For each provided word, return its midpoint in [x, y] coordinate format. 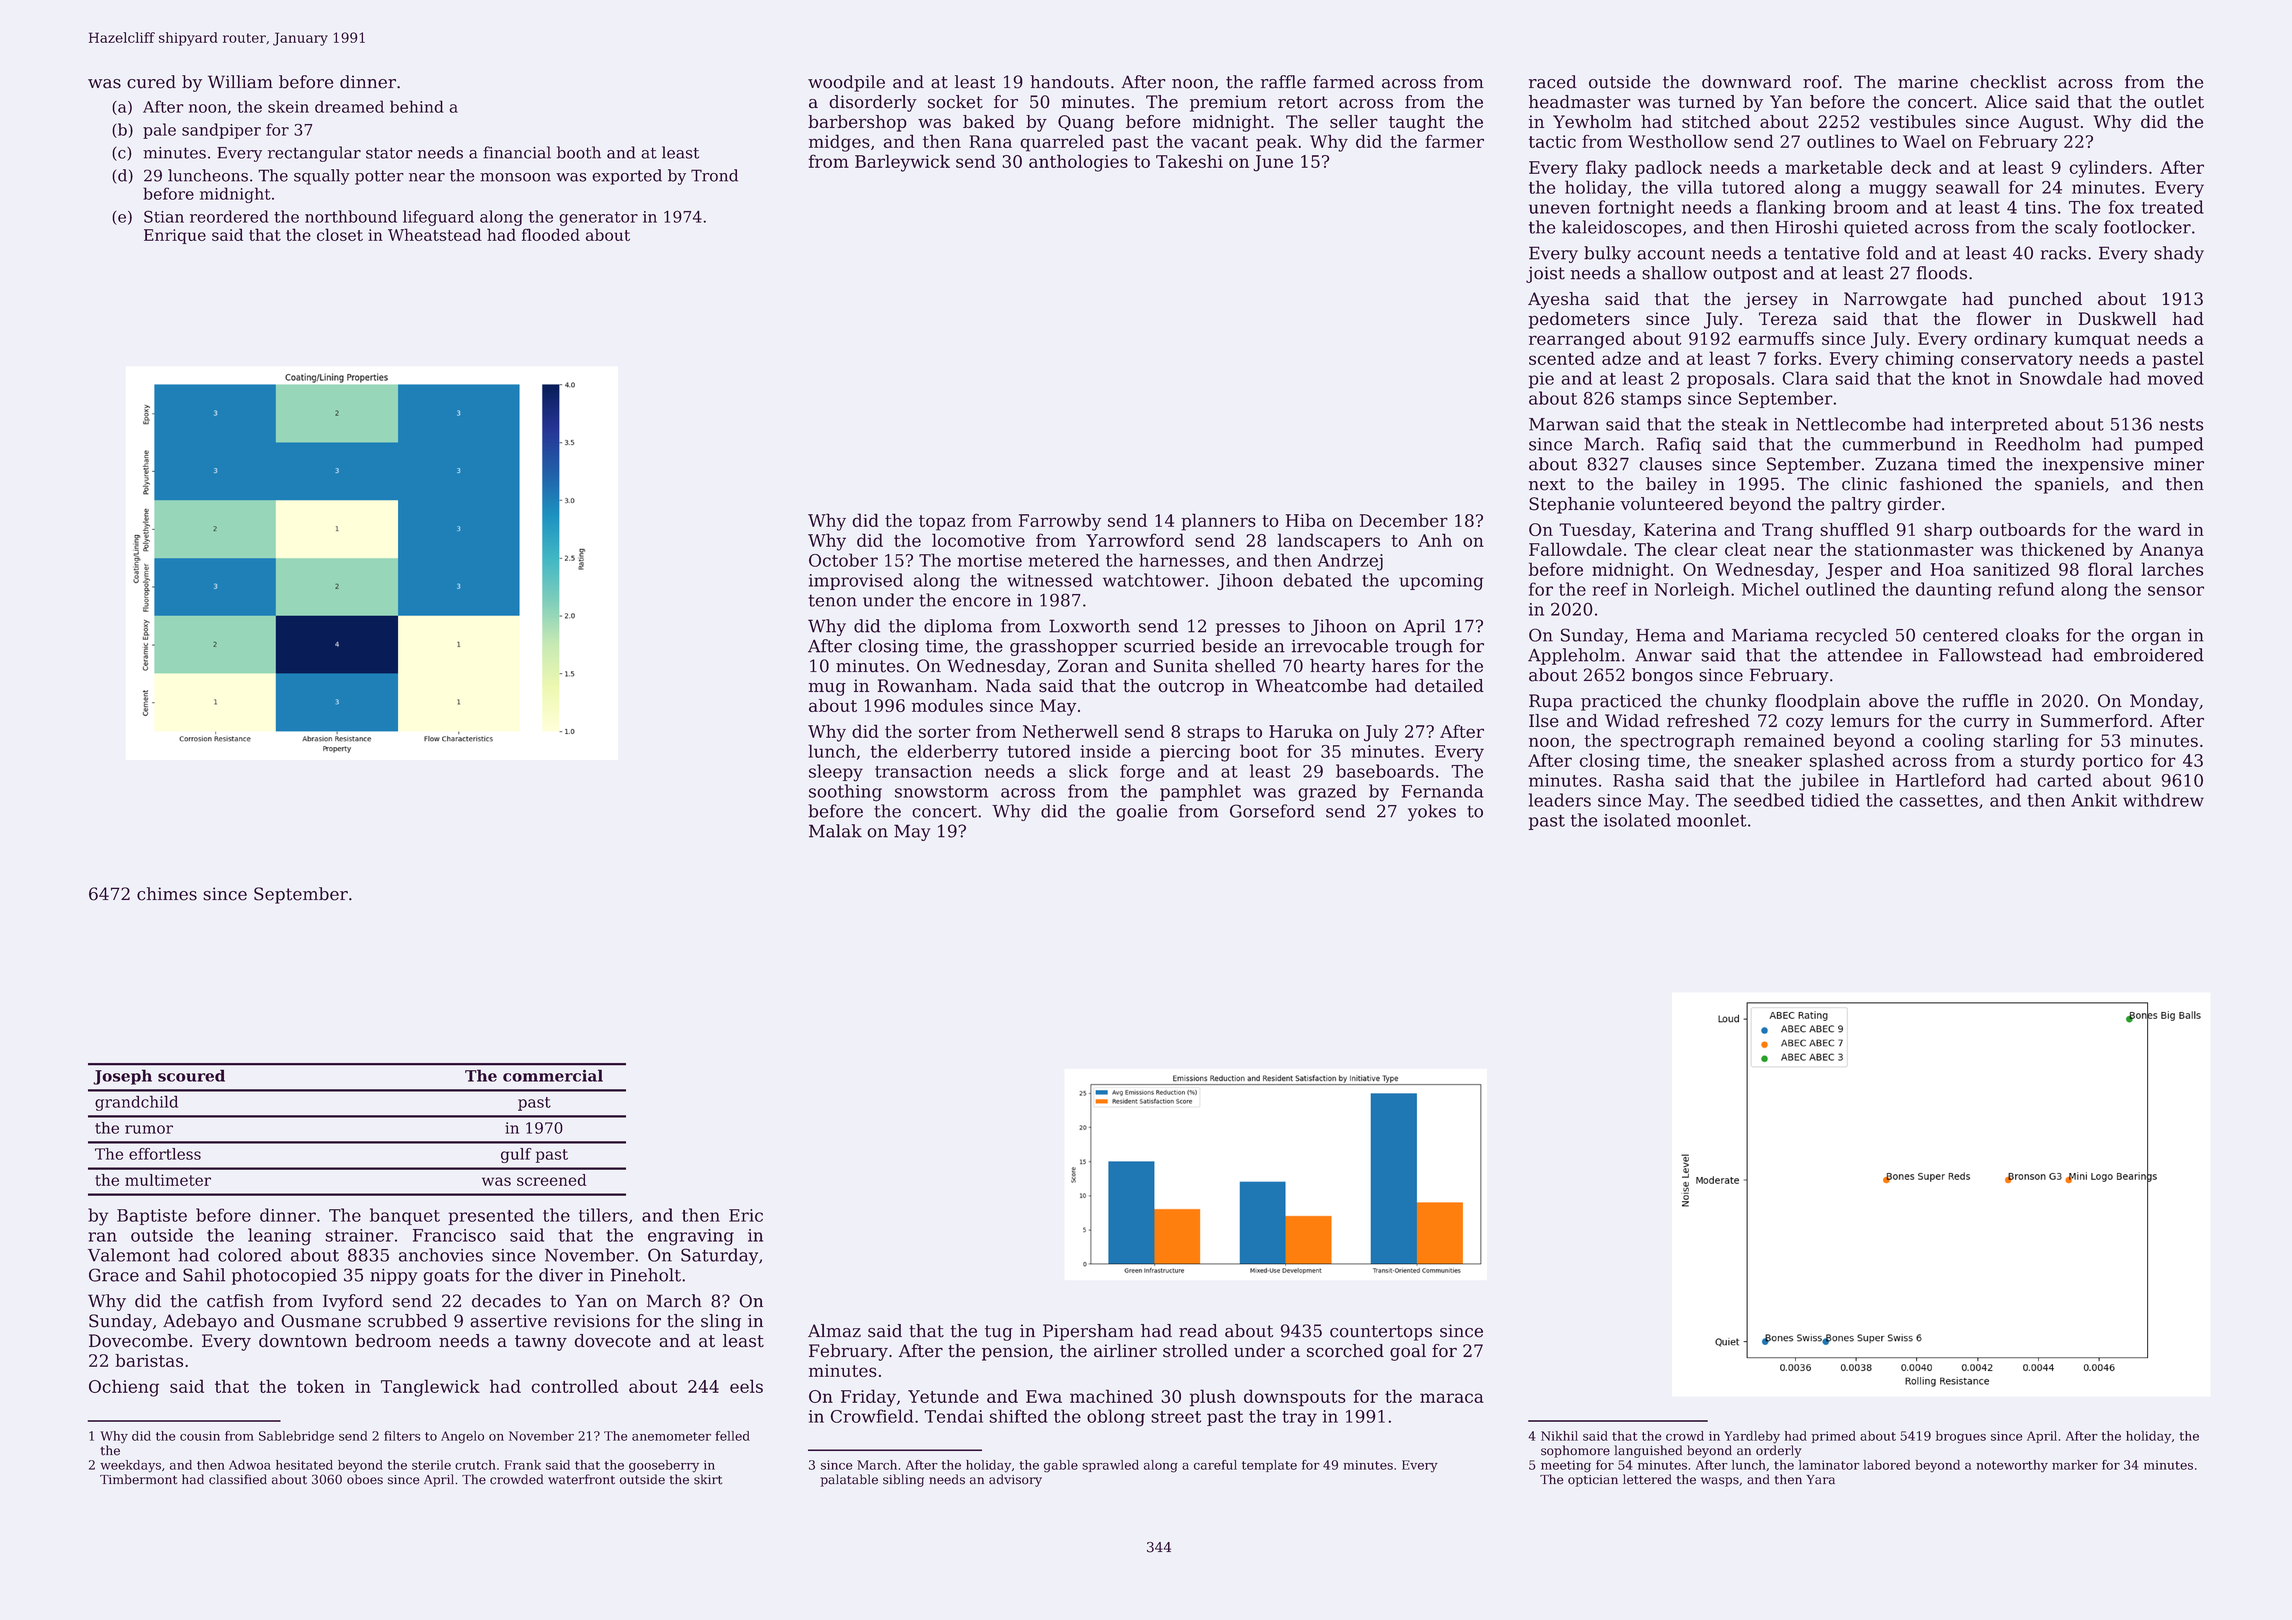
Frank [523, 1465]
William [240, 82]
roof [1821, 82]
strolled [1195, 1351]
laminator [1829, 1465]
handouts [1069, 82]
